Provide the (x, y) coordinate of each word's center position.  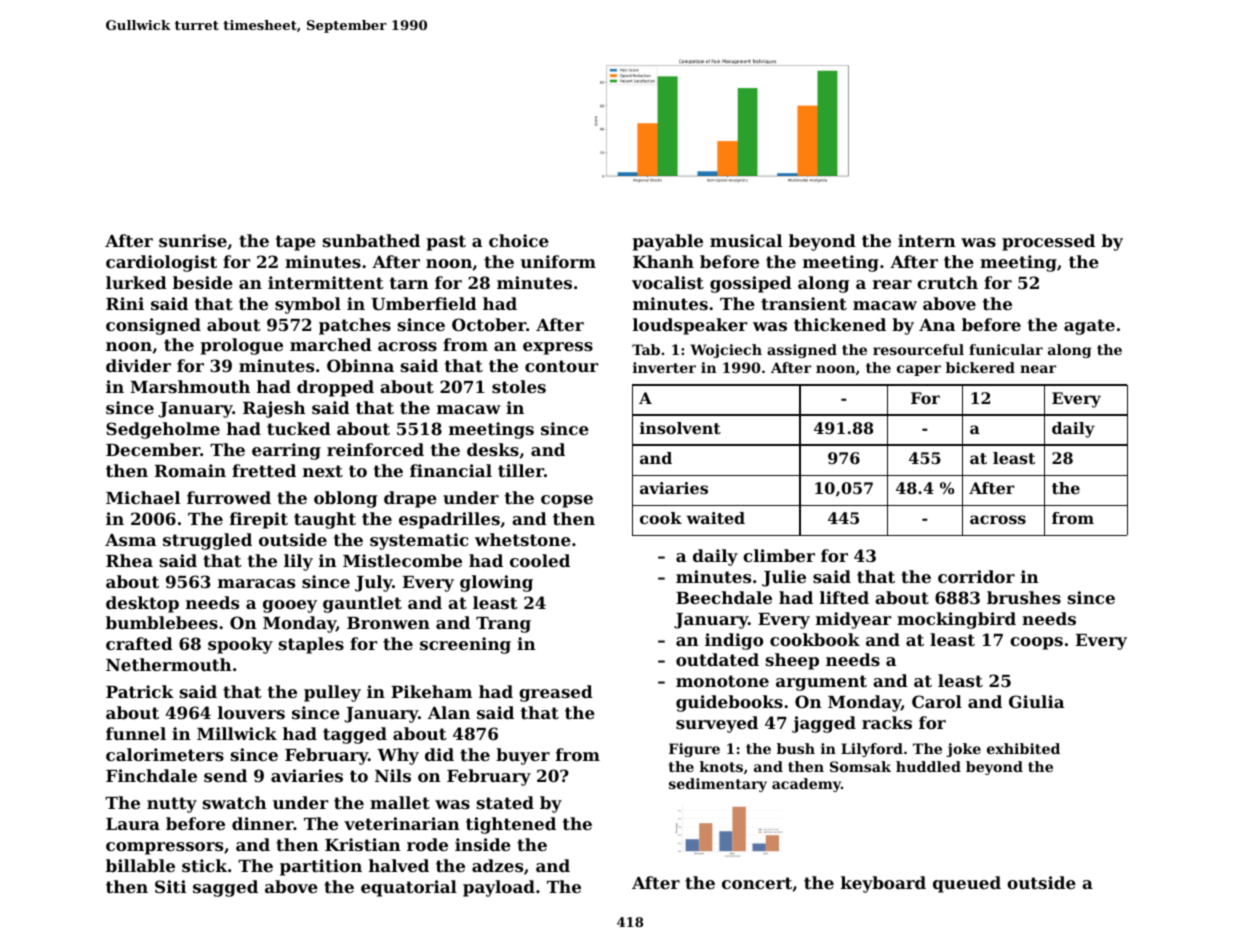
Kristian (363, 844)
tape (296, 243)
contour (561, 366)
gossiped (751, 284)
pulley (332, 693)
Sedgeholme (163, 430)
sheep (792, 661)
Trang (503, 625)
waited (715, 518)
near (1038, 369)
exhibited (1023, 748)
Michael (143, 497)
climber (779, 555)
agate (1089, 327)
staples (311, 645)
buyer (523, 756)
